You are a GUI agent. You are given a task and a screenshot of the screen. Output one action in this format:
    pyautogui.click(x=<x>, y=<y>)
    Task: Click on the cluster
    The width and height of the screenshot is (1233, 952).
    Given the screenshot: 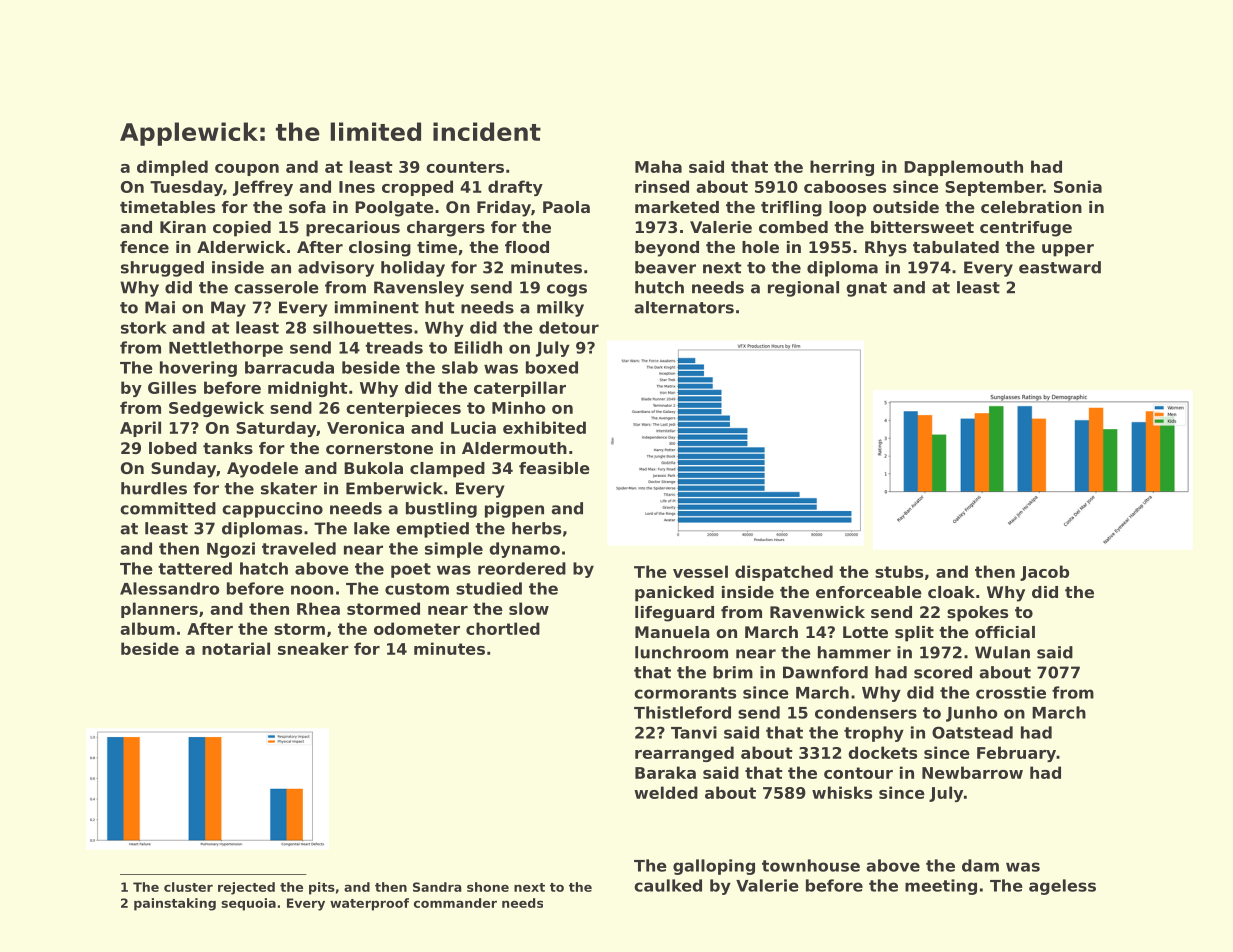 What is the action you would take?
    pyautogui.click(x=188, y=887)
